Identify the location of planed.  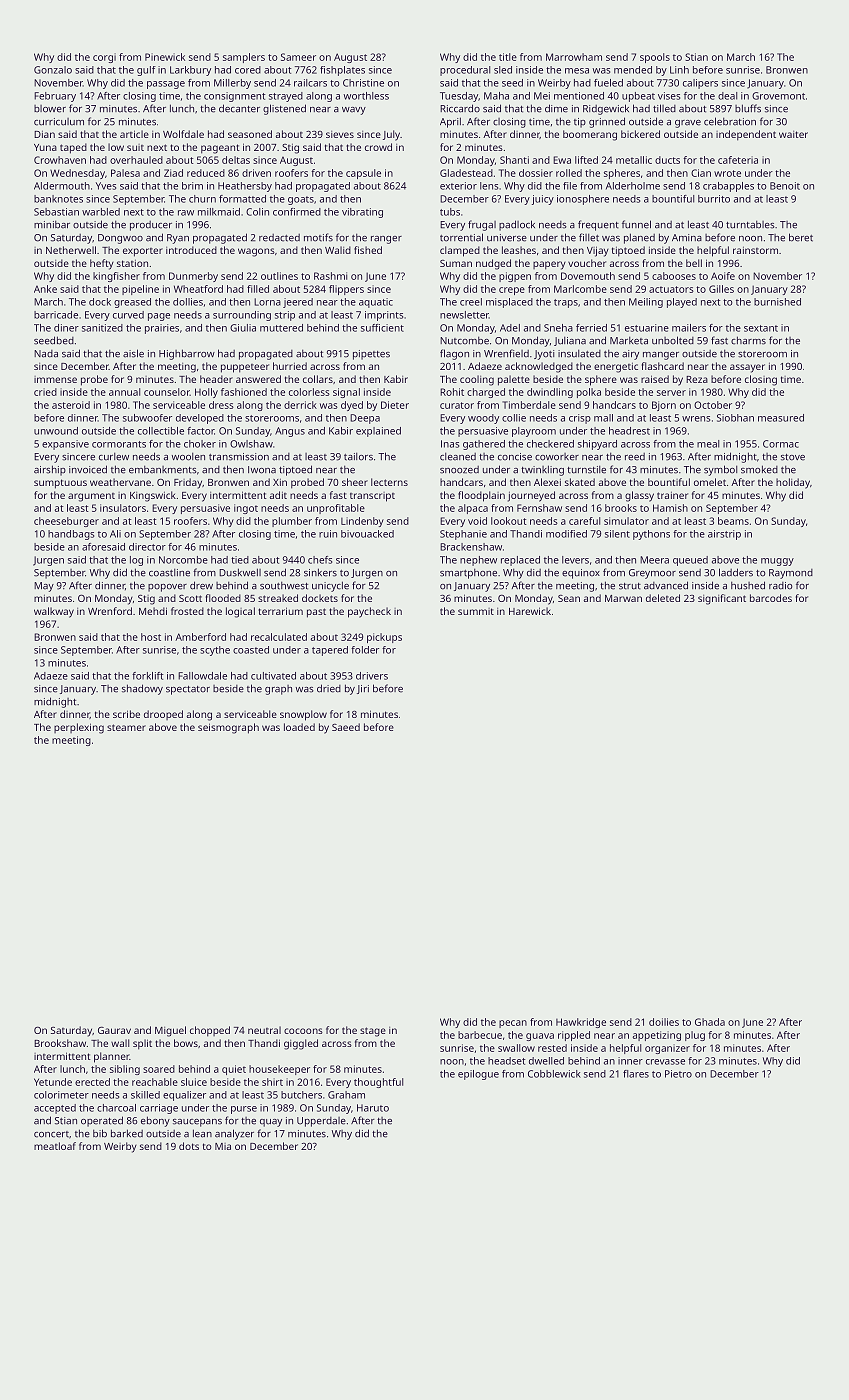
(639, 238).
